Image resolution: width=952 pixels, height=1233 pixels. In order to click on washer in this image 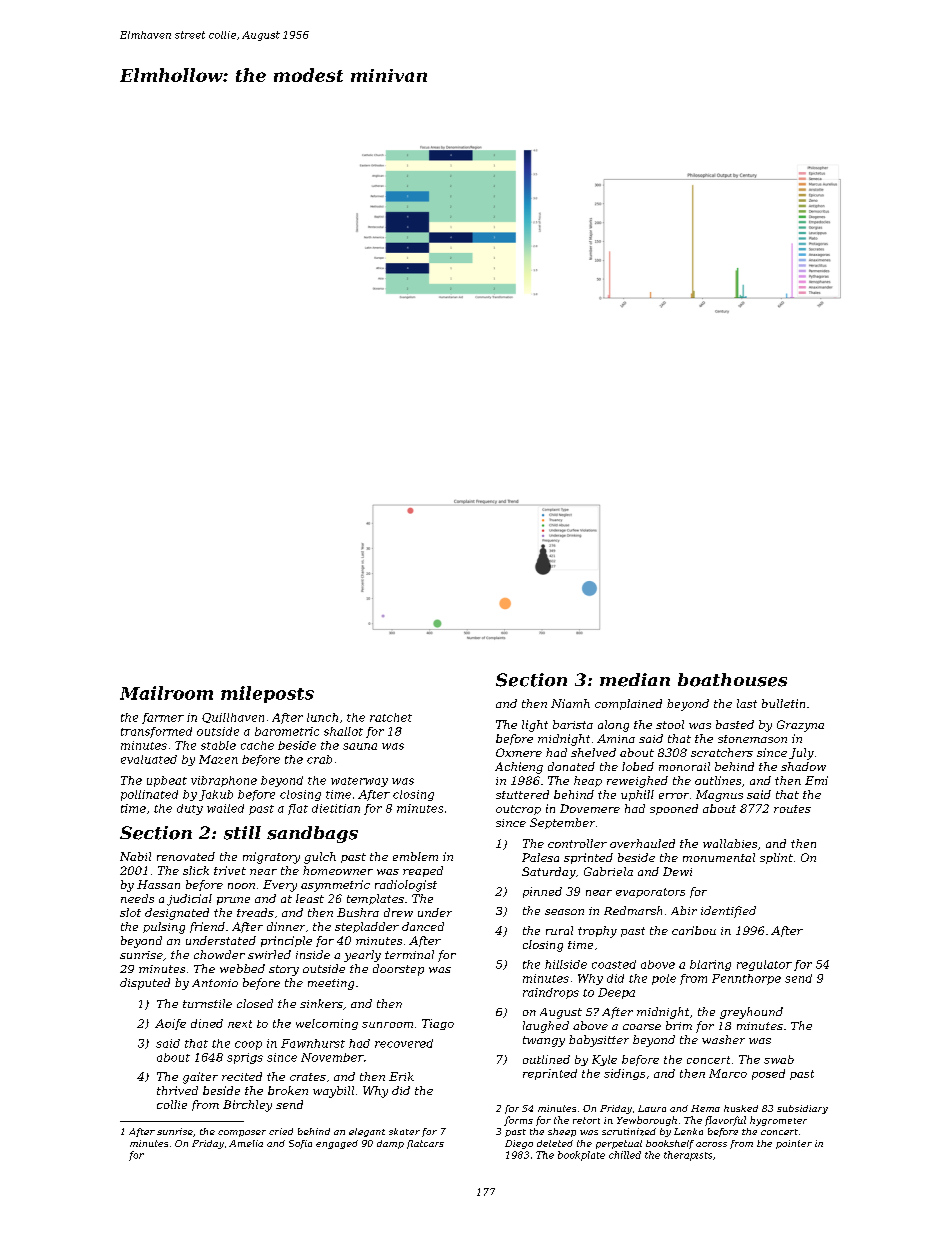, I will do `click(723, 1039)`.
